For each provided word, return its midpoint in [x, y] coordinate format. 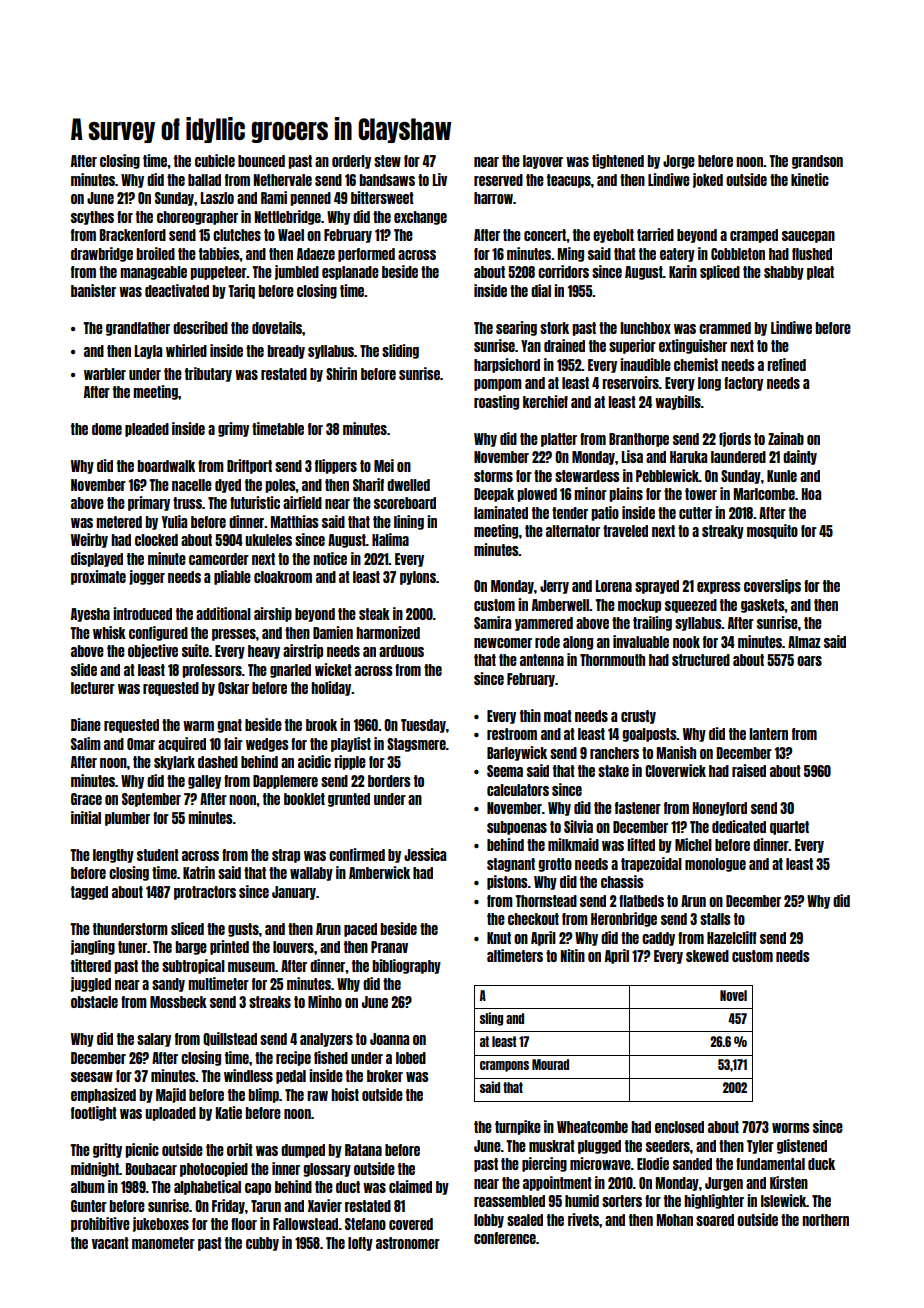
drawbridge [102, 254]
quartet [789, 828]
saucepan [808, 237]
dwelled [408, 485]
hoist [345, 1094]
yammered [544, 624]
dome [107, 429]
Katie [229, 1112]
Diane [86, 724]
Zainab [786, 438]
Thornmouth [612, 660]
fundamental [770, 1164]
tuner [132, 947]
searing [516, 328]
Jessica [425, 854]
